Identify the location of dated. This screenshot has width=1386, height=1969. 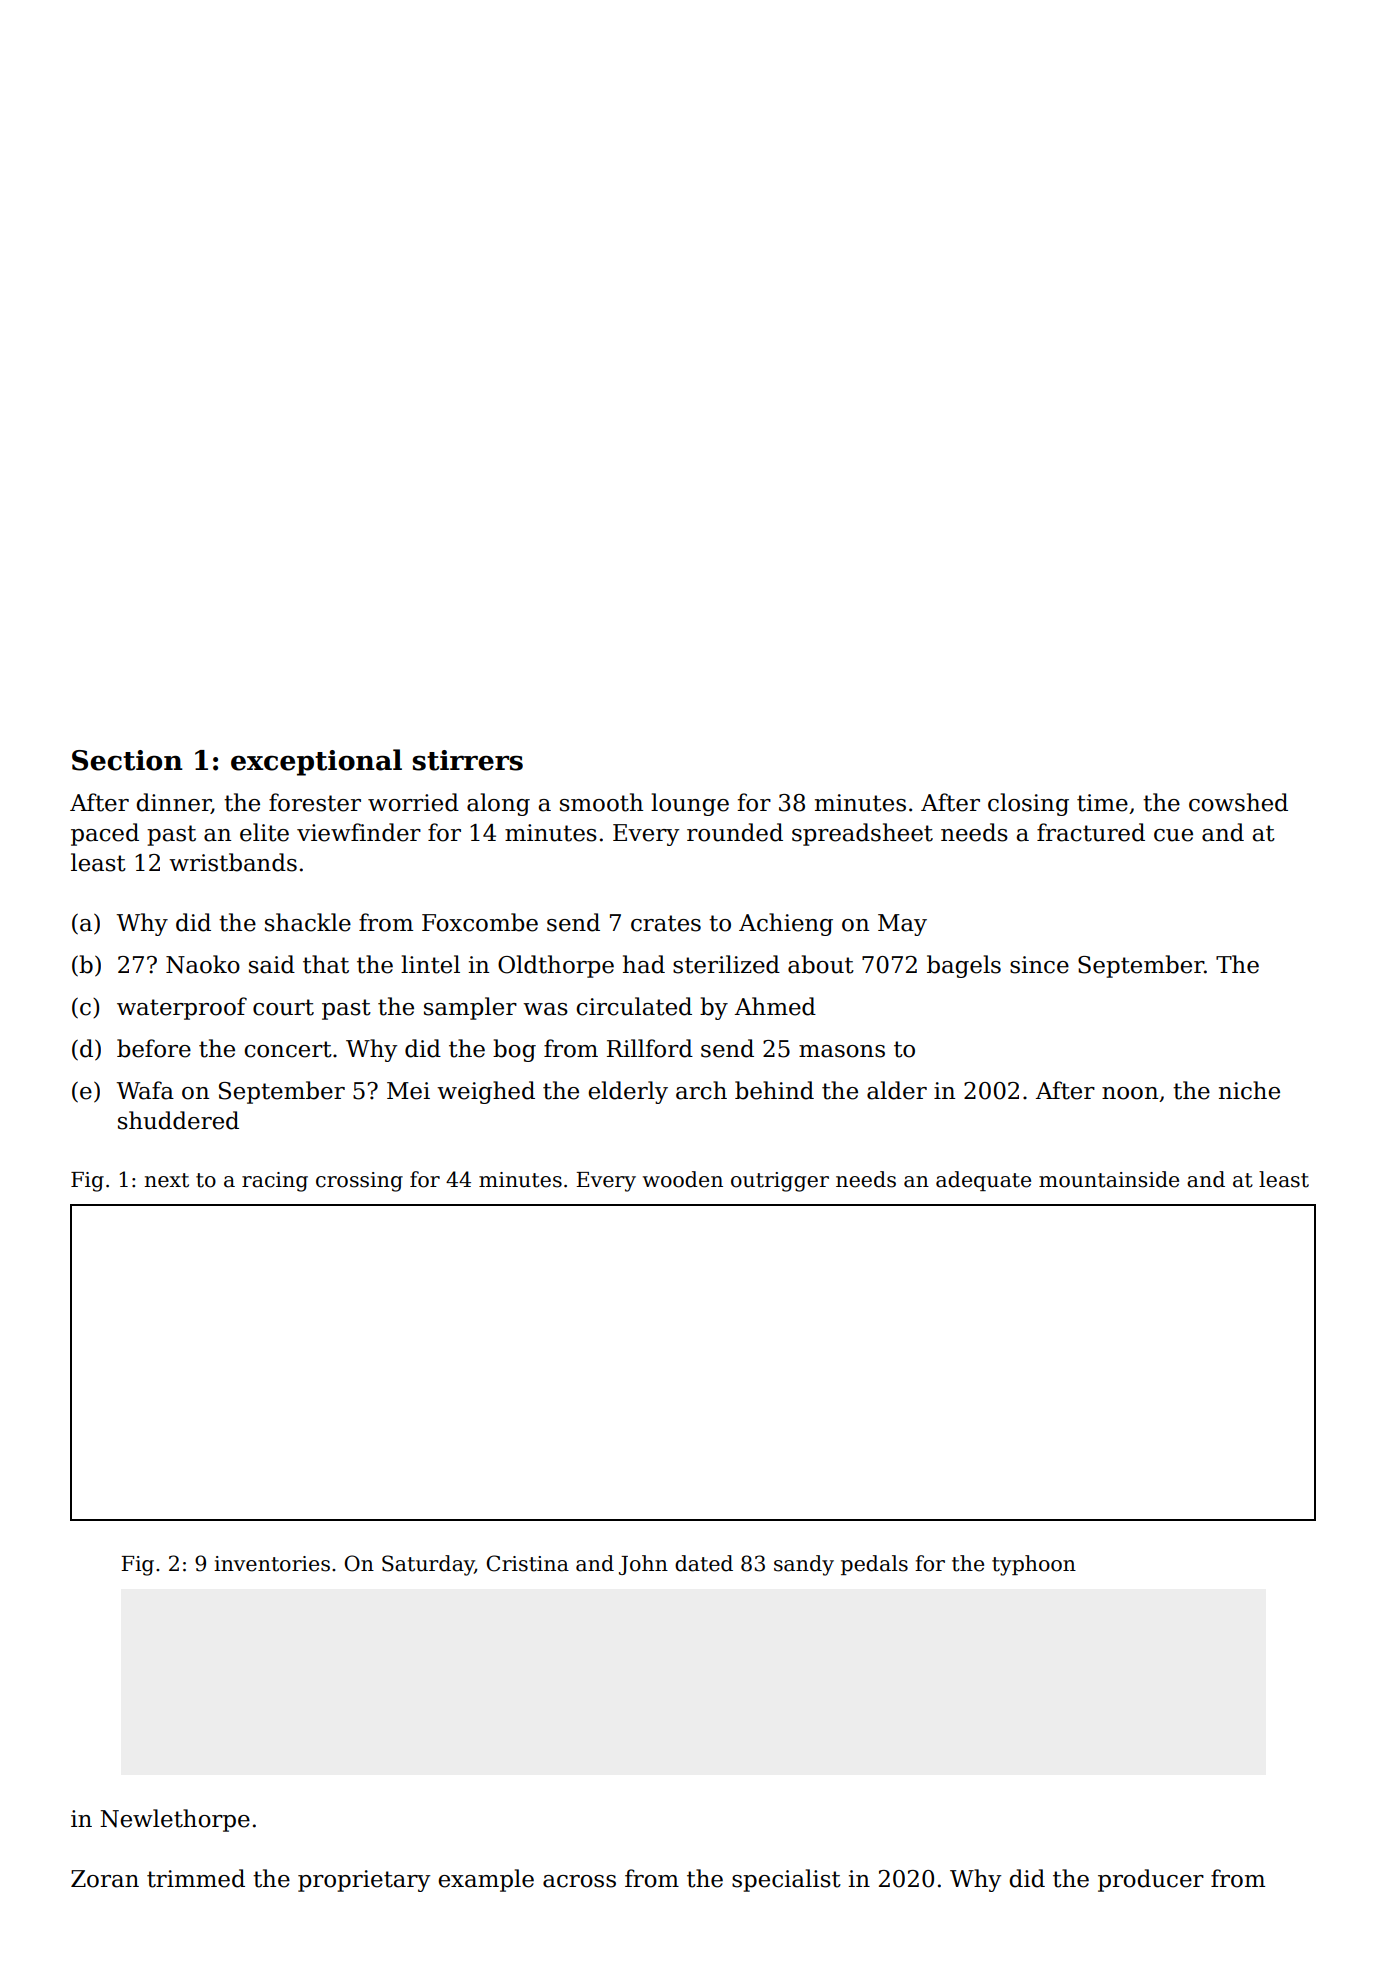
(704, 1563).
